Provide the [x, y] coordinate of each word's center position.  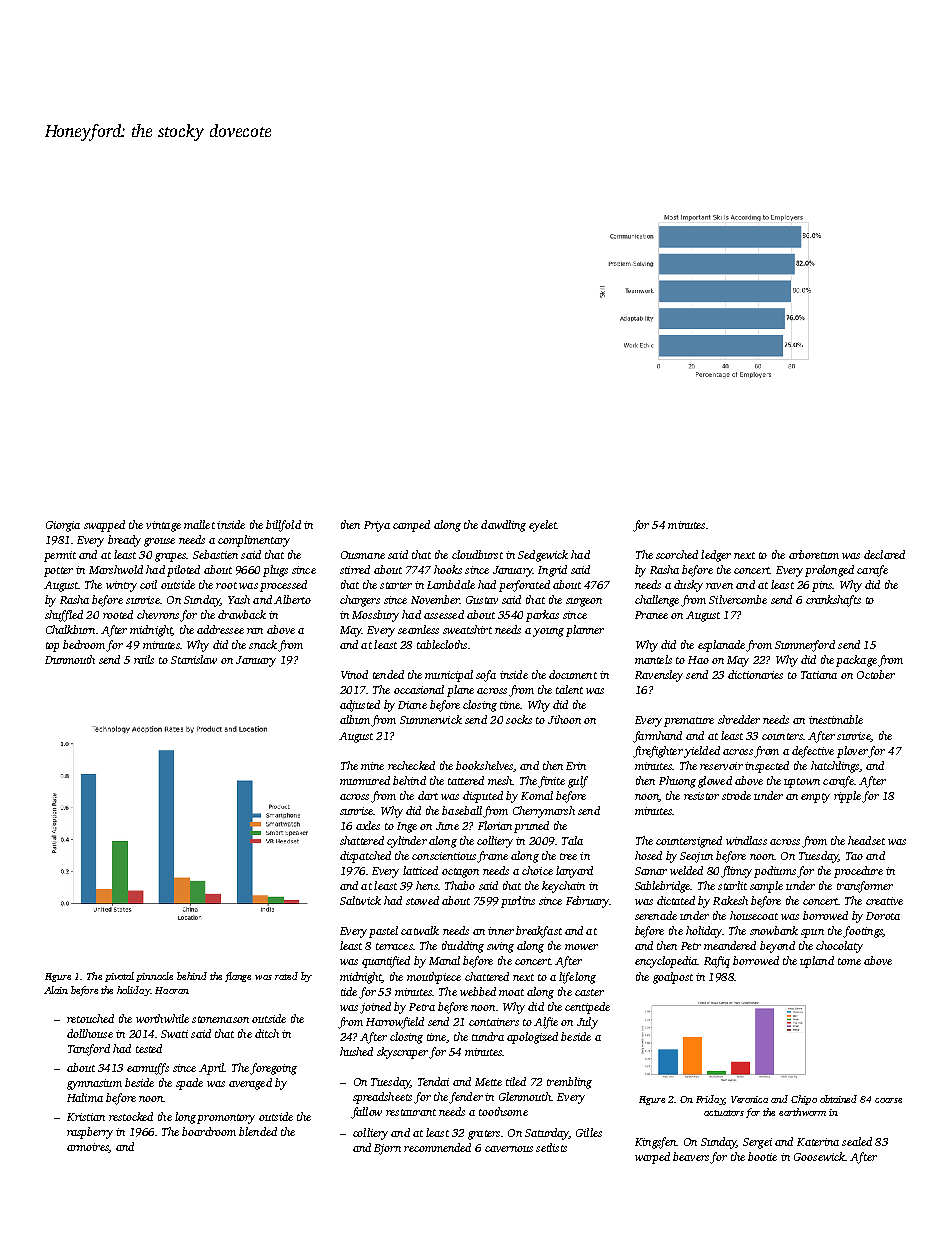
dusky [688, 586]
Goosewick [819, 1156]
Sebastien [215, 554]
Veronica [749, 1099]
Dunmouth [70, 659]
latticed [420, 870]
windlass [746, 840]
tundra [488, 1036]
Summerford [805, 646]
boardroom [209, 1131]
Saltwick [360, 900]
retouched [90, 1018]
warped [652, 1158]
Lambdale [451, 584]
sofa [486, 676]
